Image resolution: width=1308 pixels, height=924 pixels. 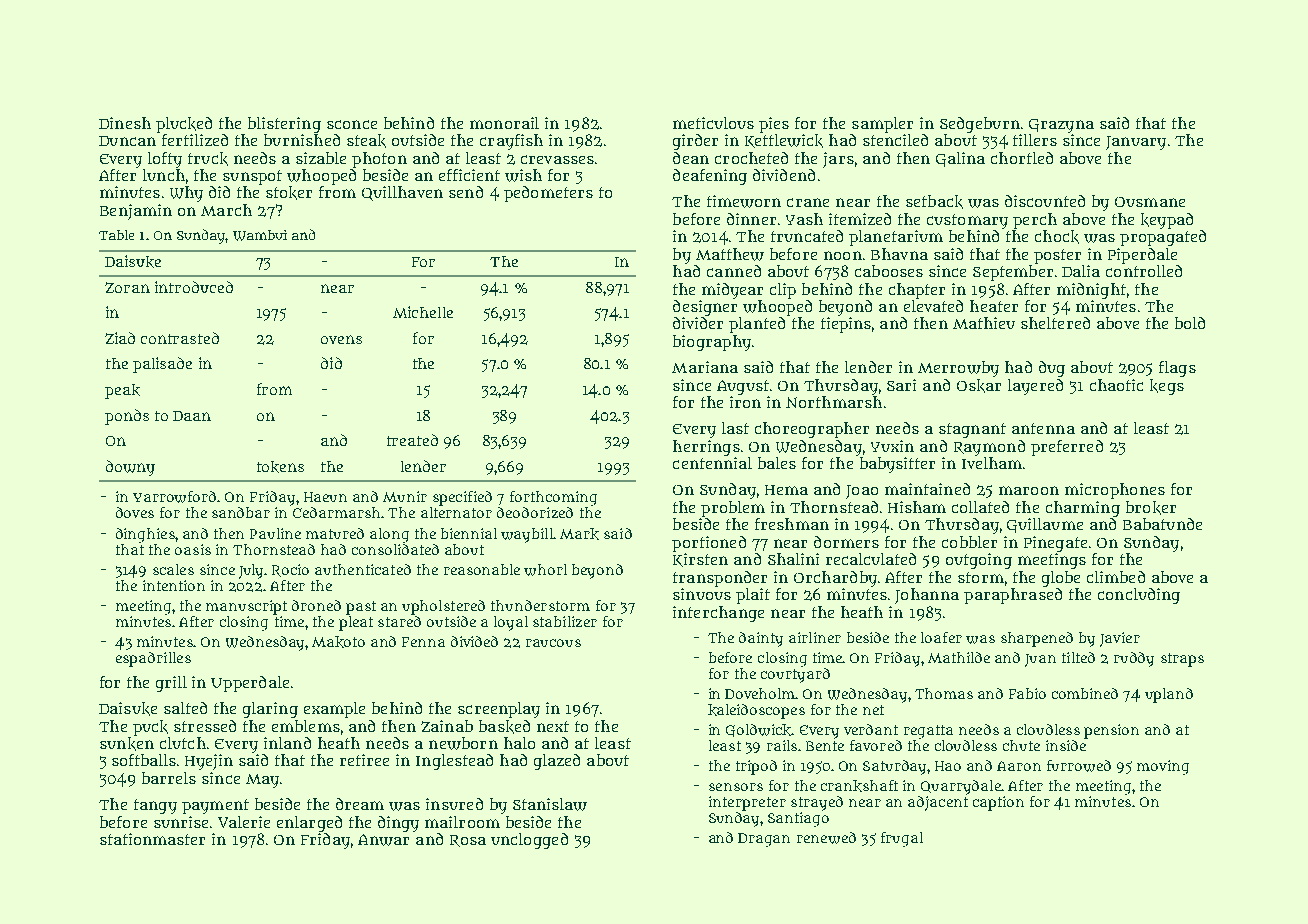 What do you see at coordinates (709, 544) in the image?
I see `portioned` at bounding box center [709, 544].
